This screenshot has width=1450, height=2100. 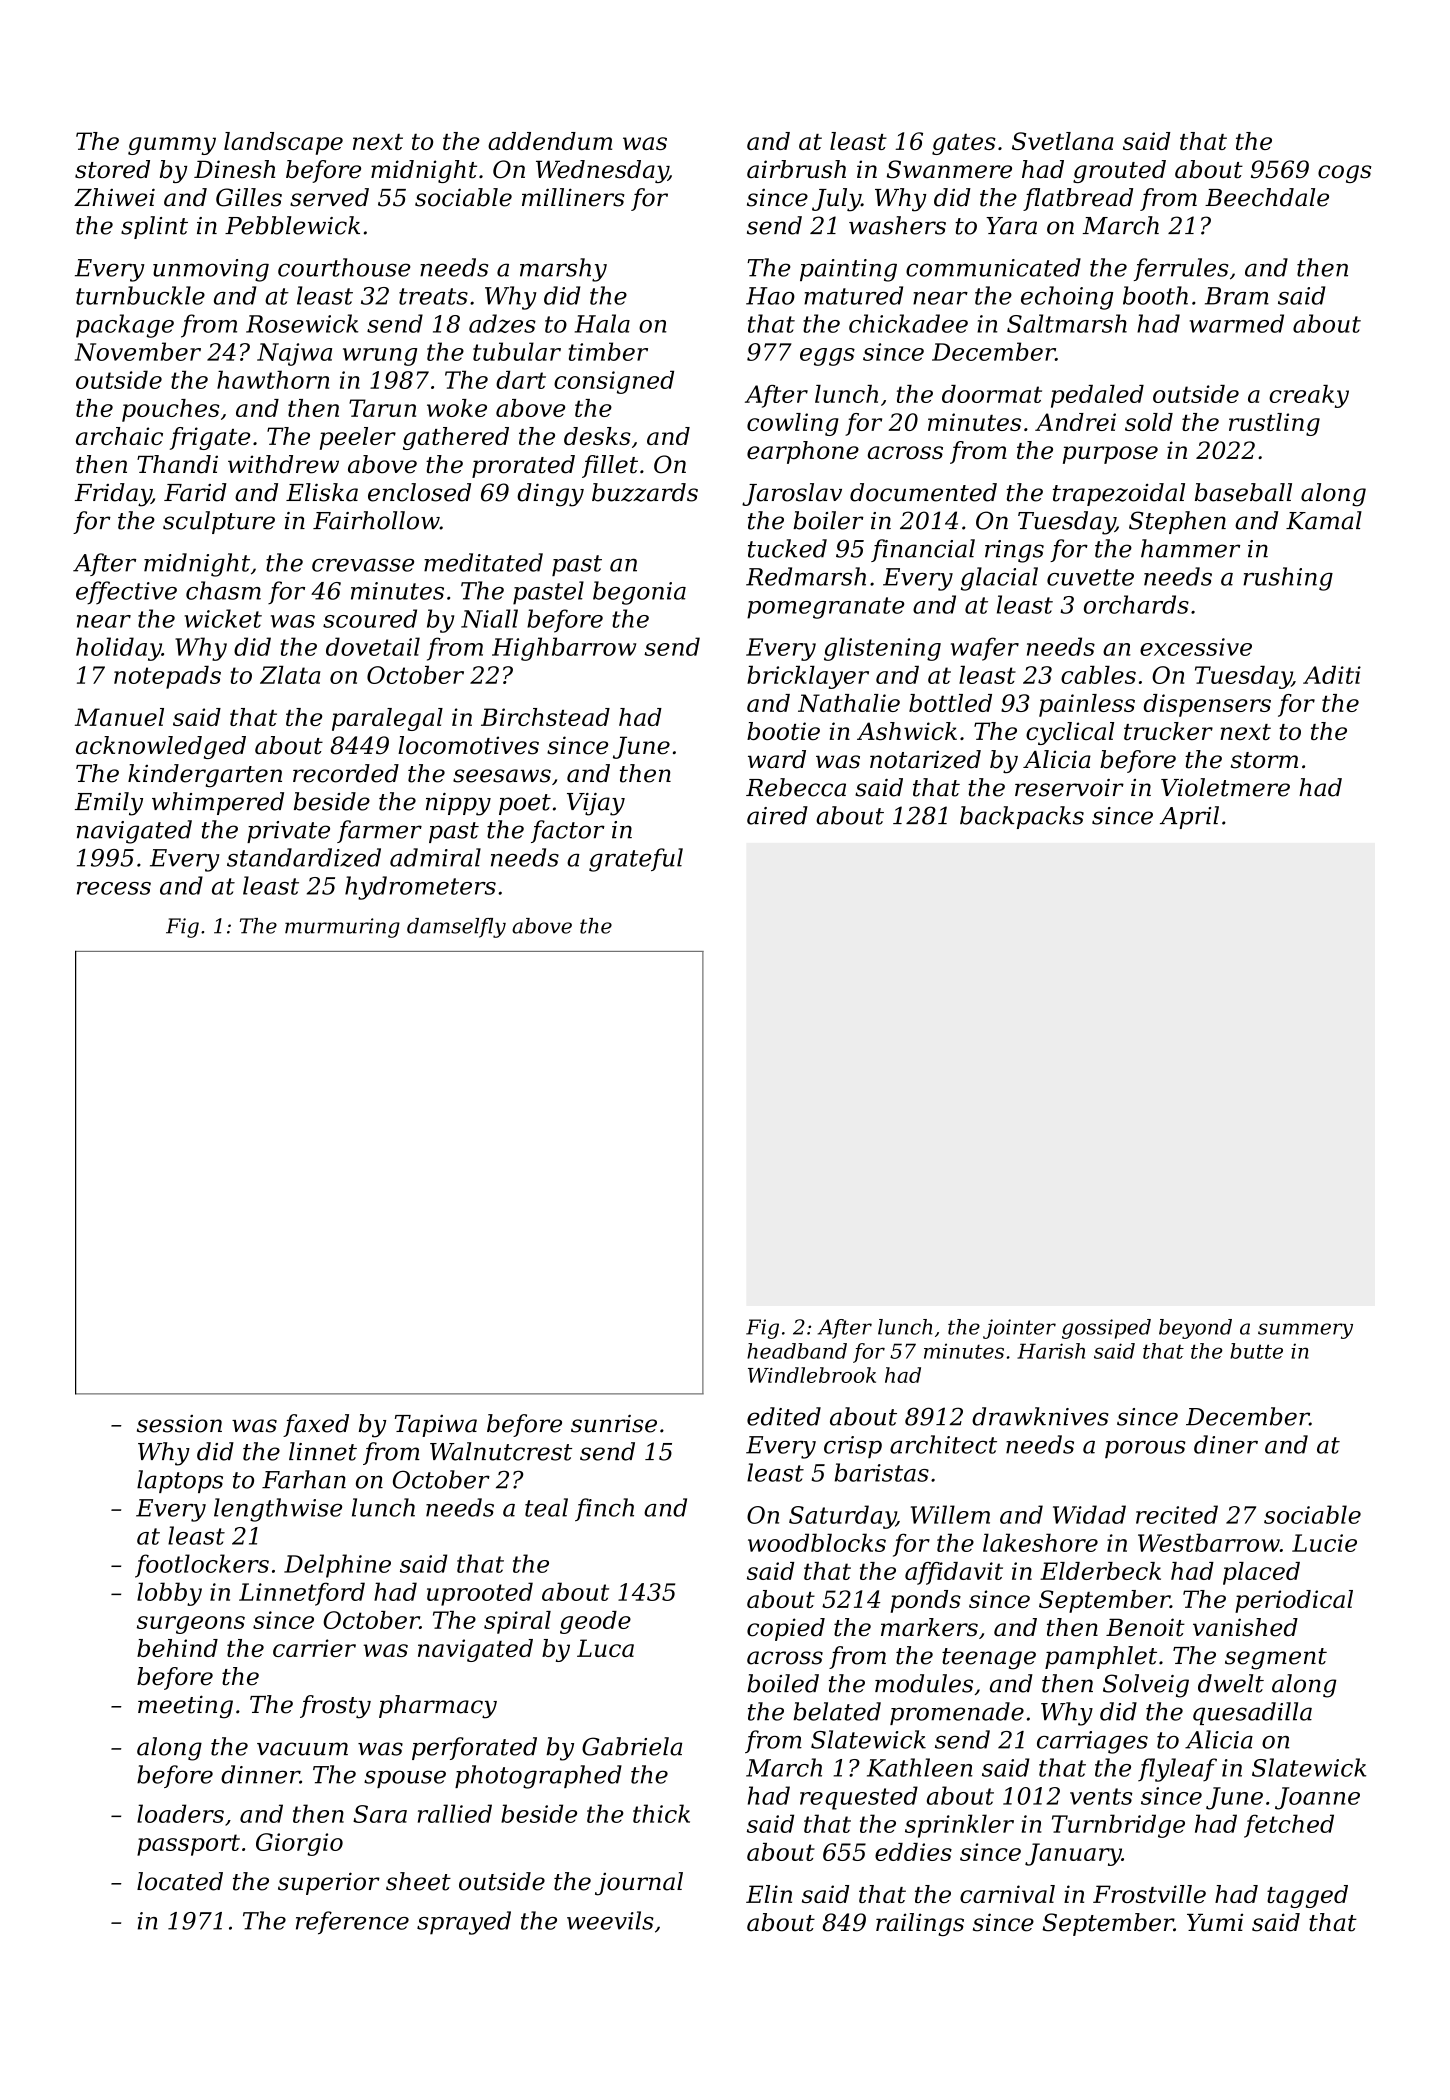 I want to click on landscape, so click(x=283, y=143).
